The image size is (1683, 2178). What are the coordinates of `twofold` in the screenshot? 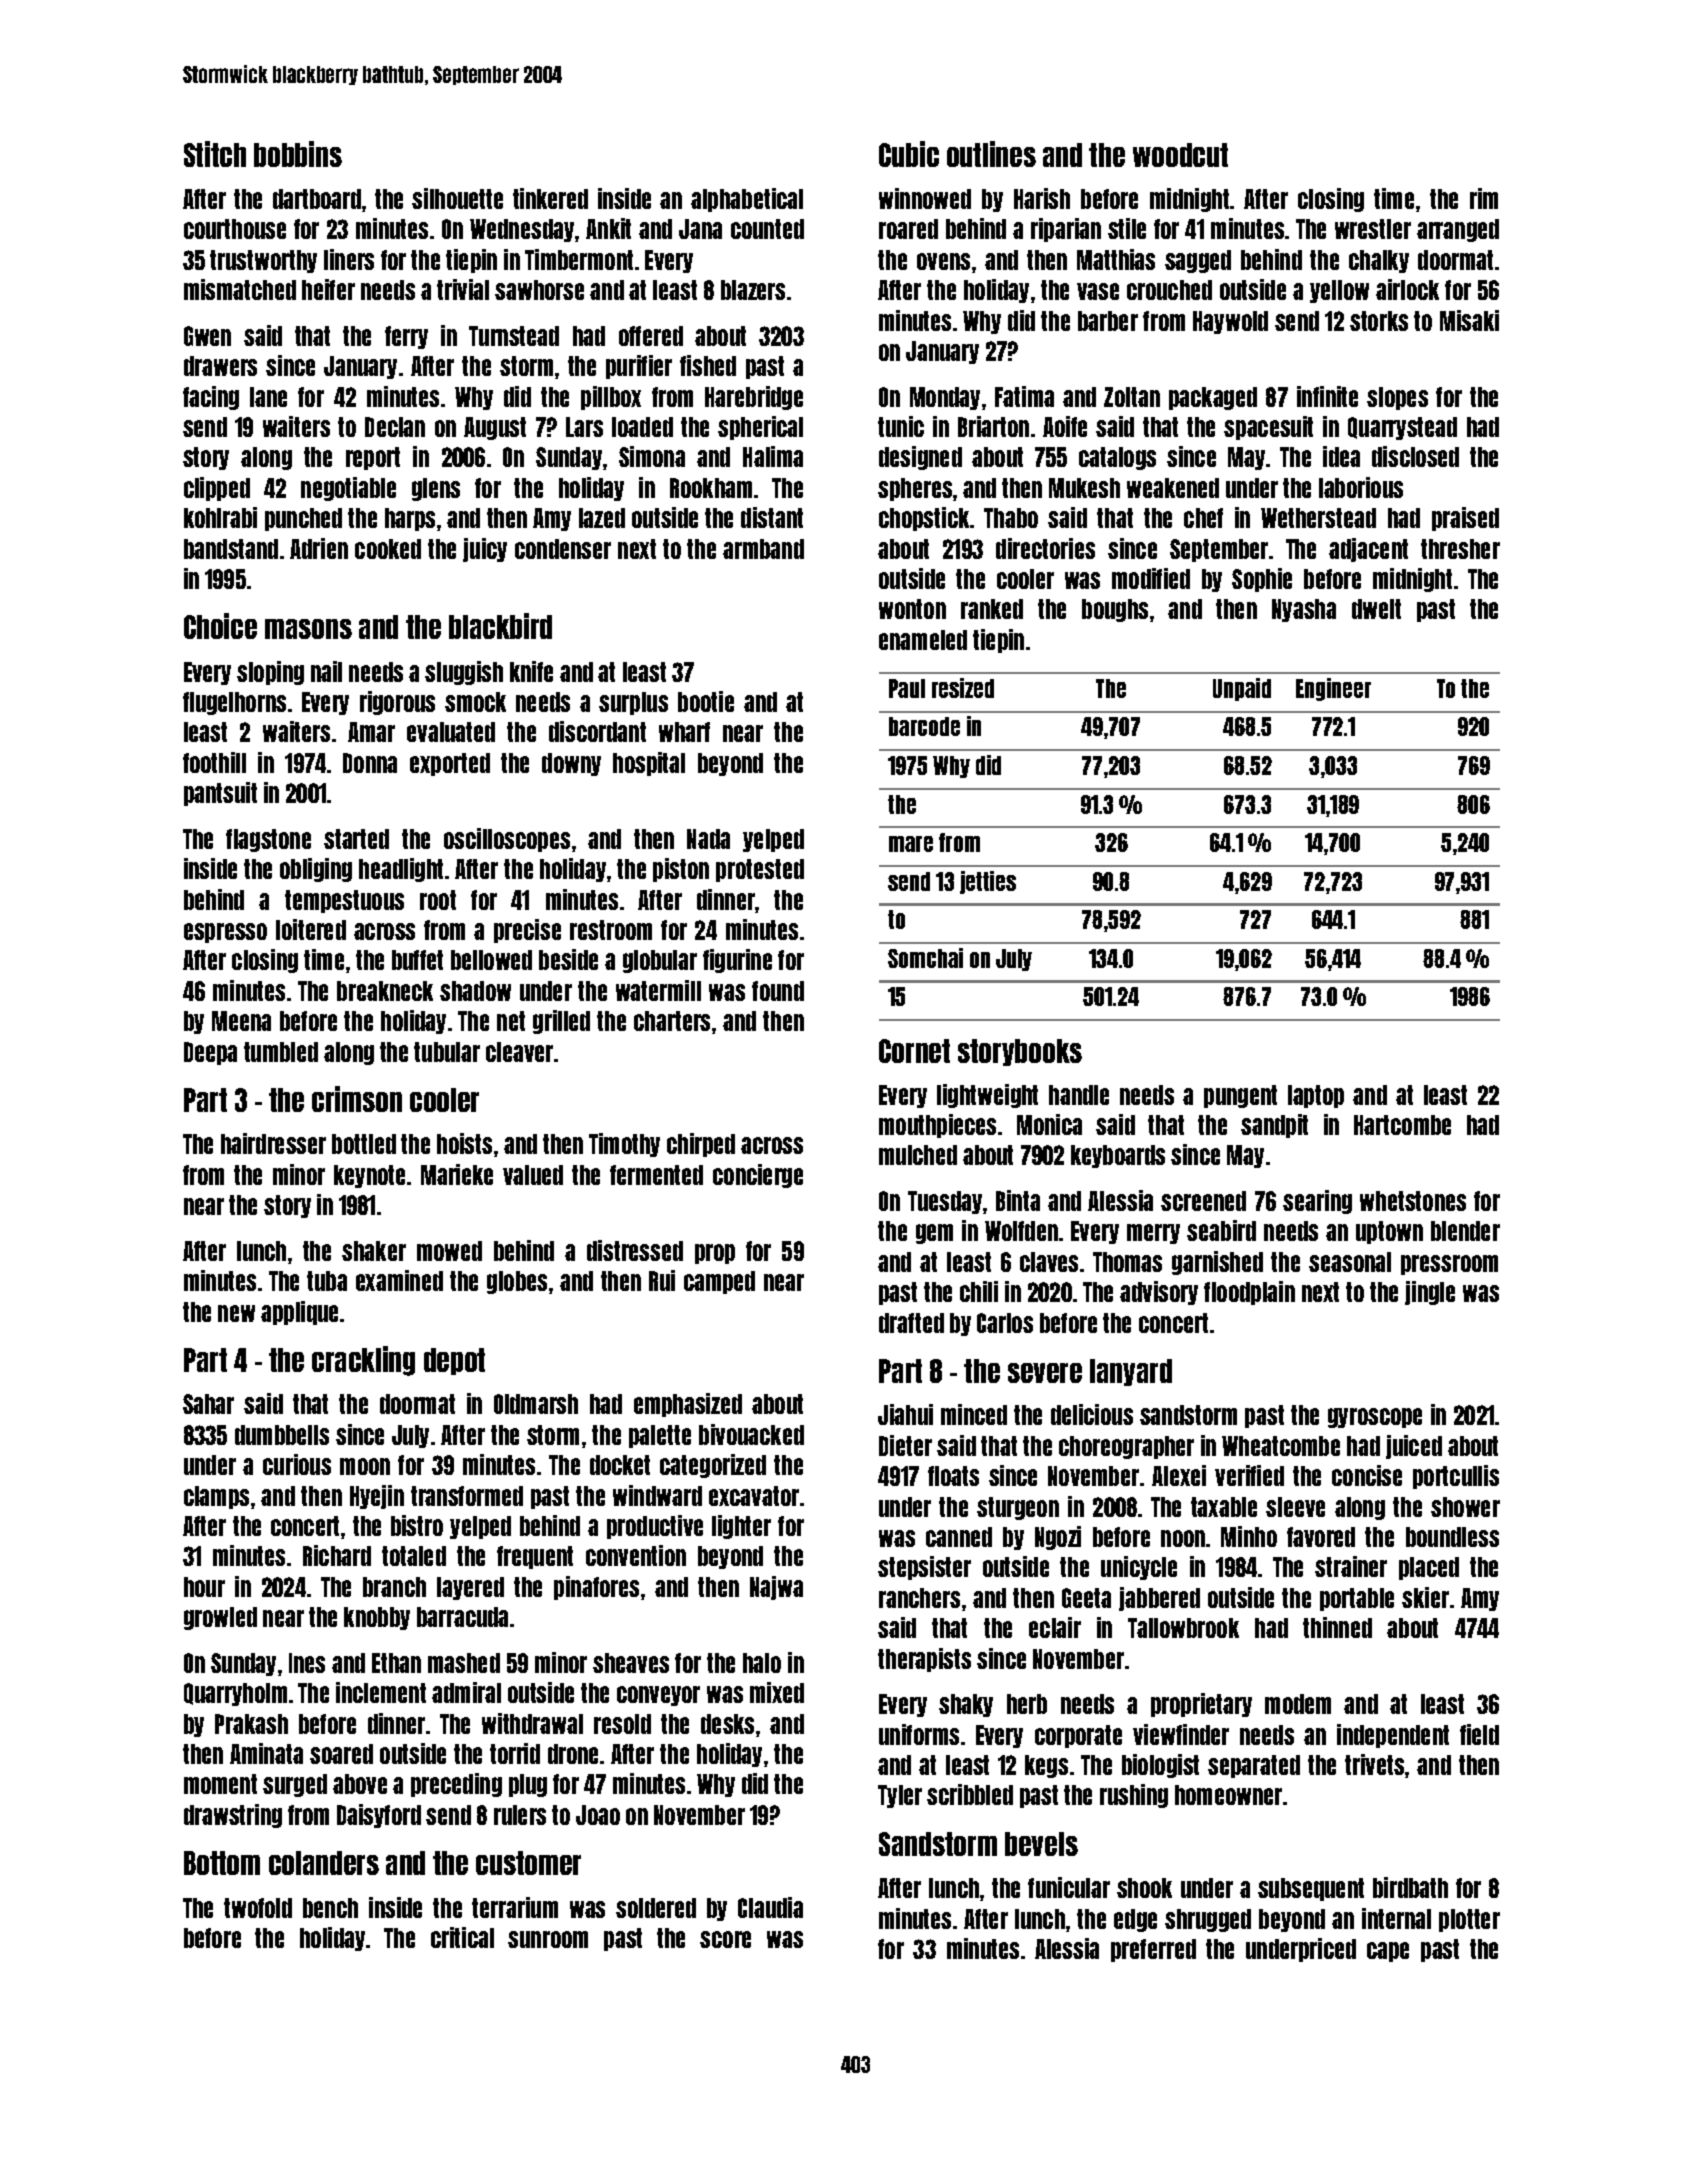 It's located at (258, 1908).
